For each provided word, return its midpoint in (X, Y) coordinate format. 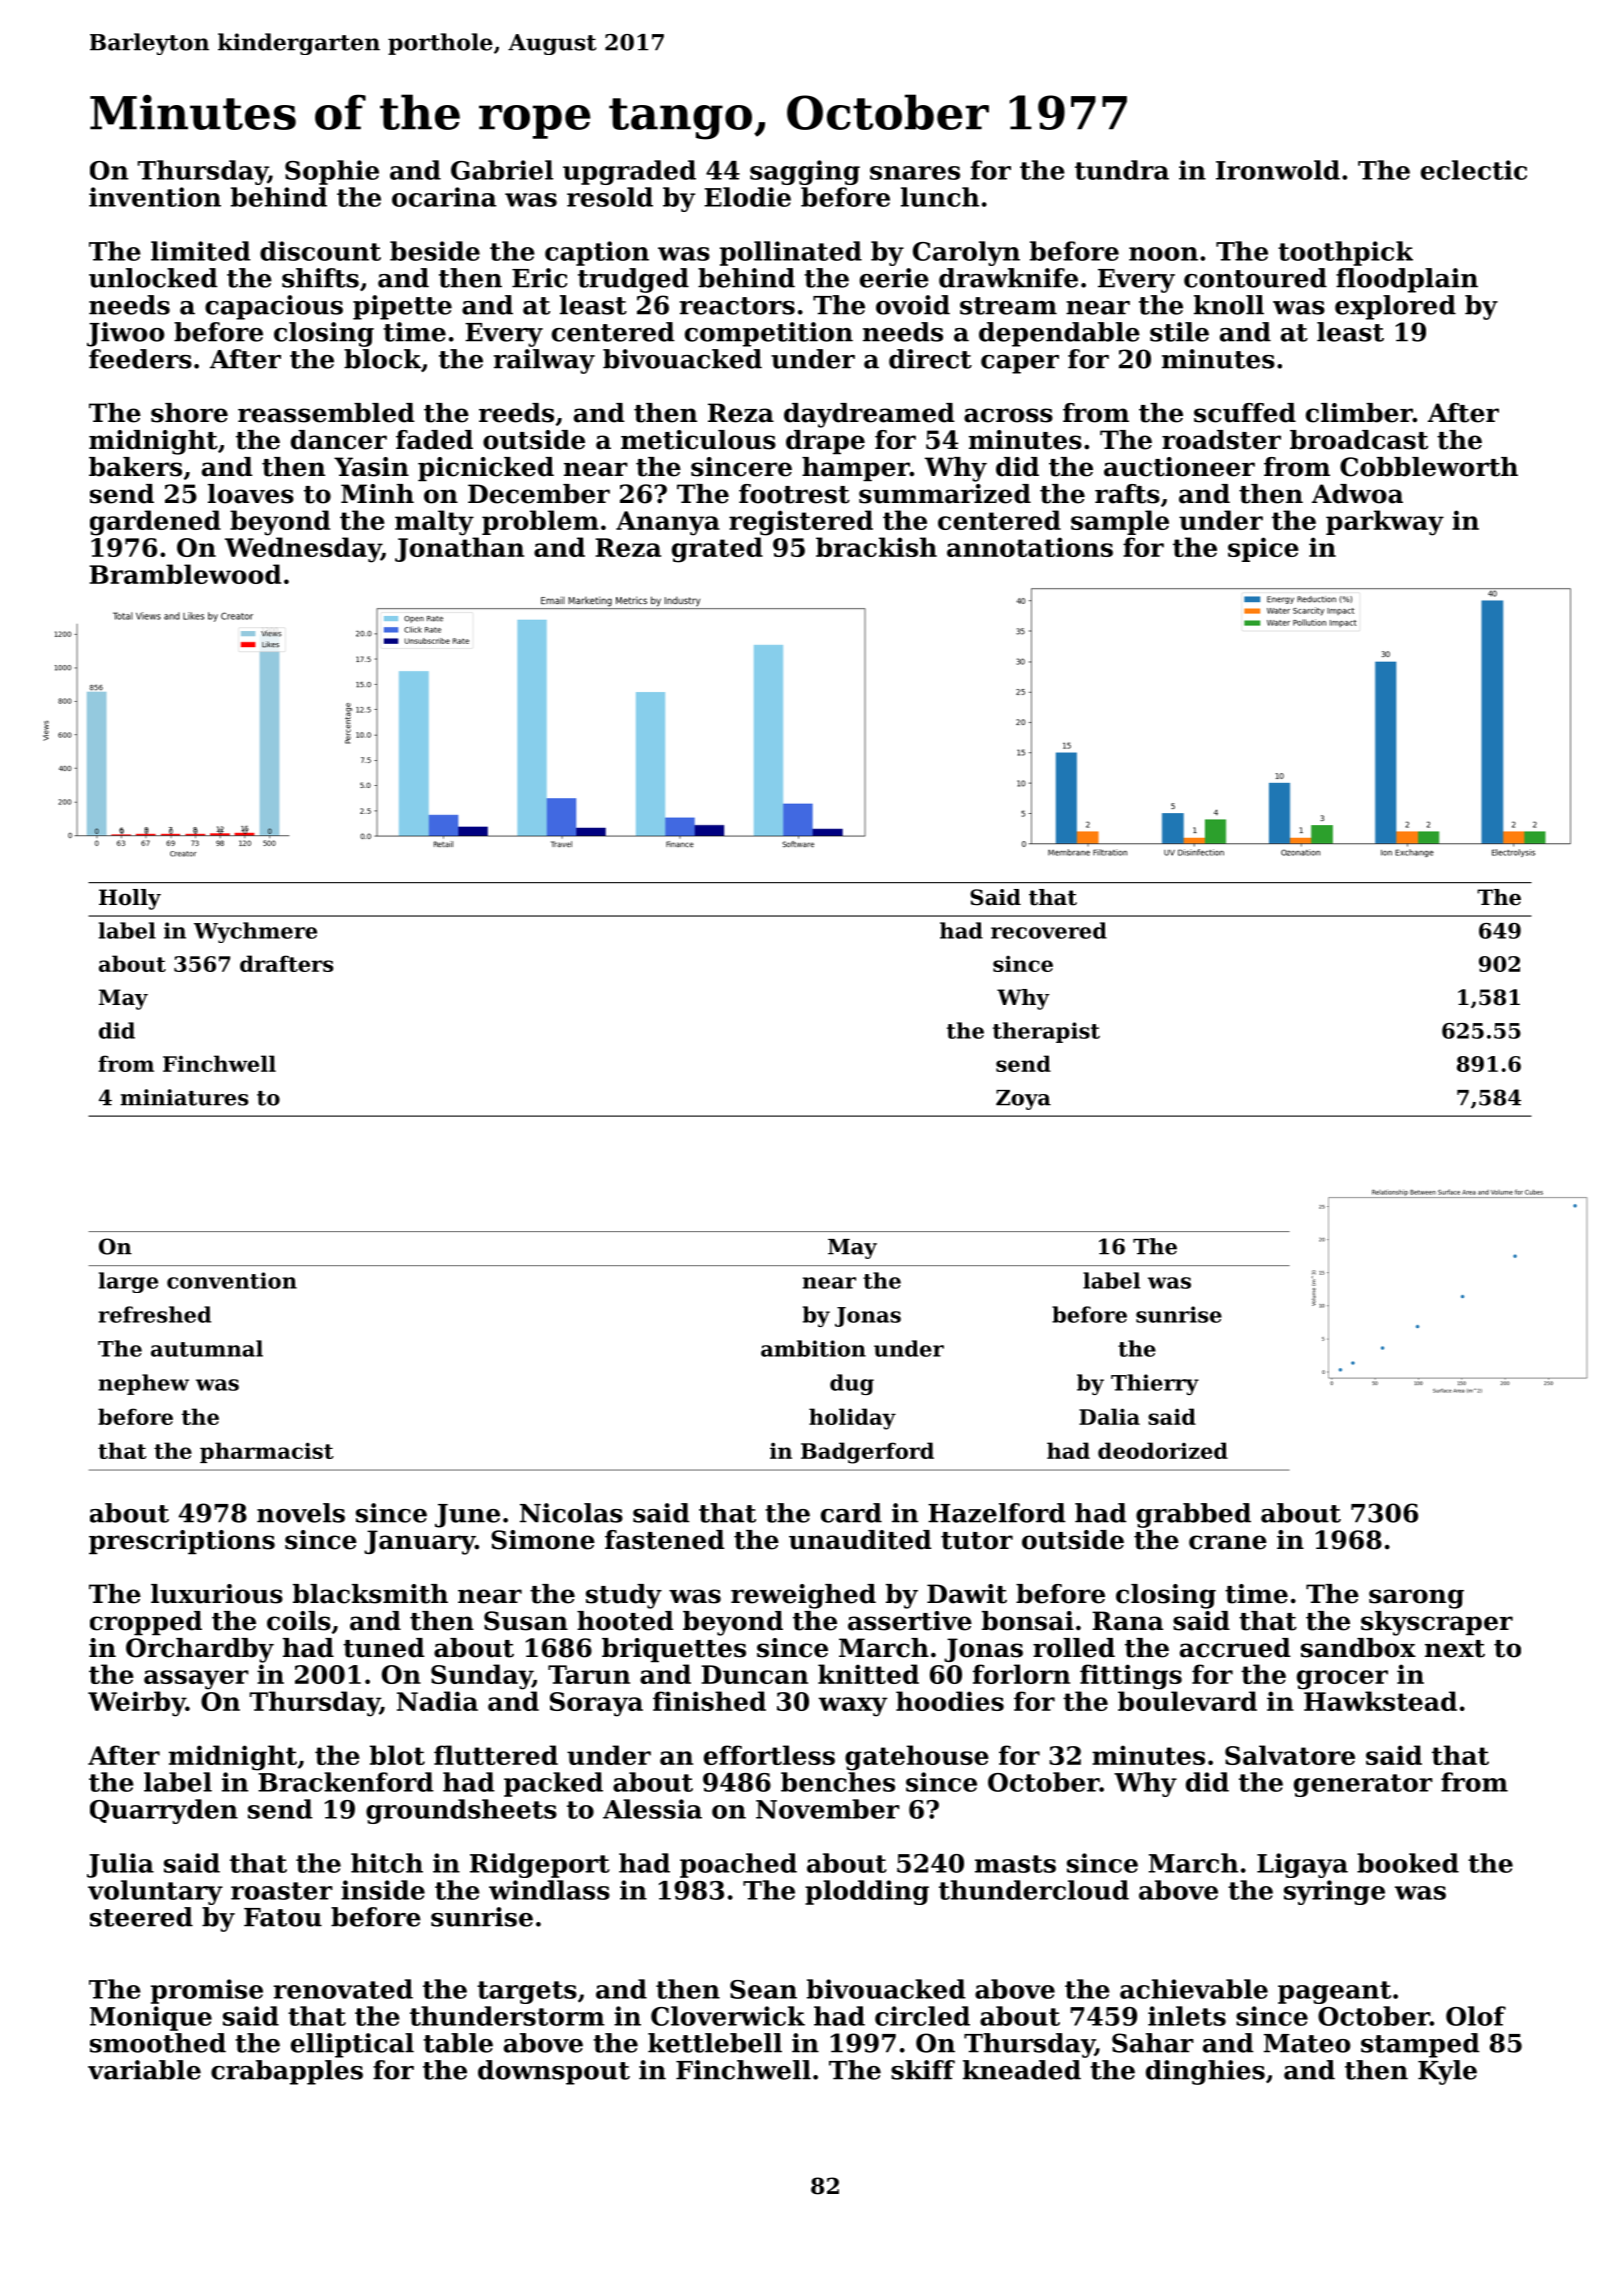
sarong (1416, 1599)
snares (915, 173)
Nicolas (571, 1513)
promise (207, 1991)
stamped (1420, 2045)
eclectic (1474, 170)
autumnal (207, 1348)
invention (155, 197)
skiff (923, 2070)
